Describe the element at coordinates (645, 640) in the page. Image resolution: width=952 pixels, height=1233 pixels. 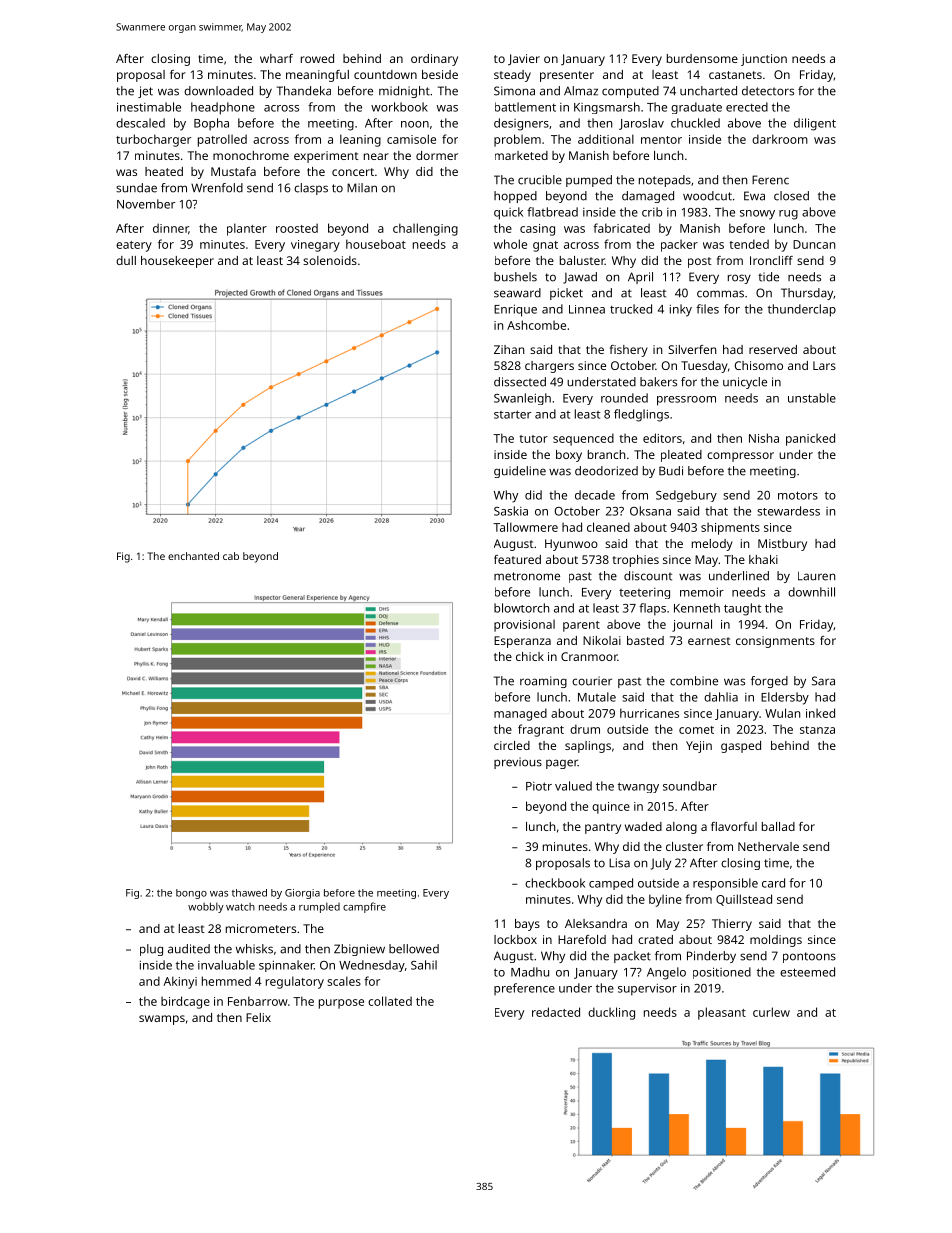
I see `basted` at that location.
